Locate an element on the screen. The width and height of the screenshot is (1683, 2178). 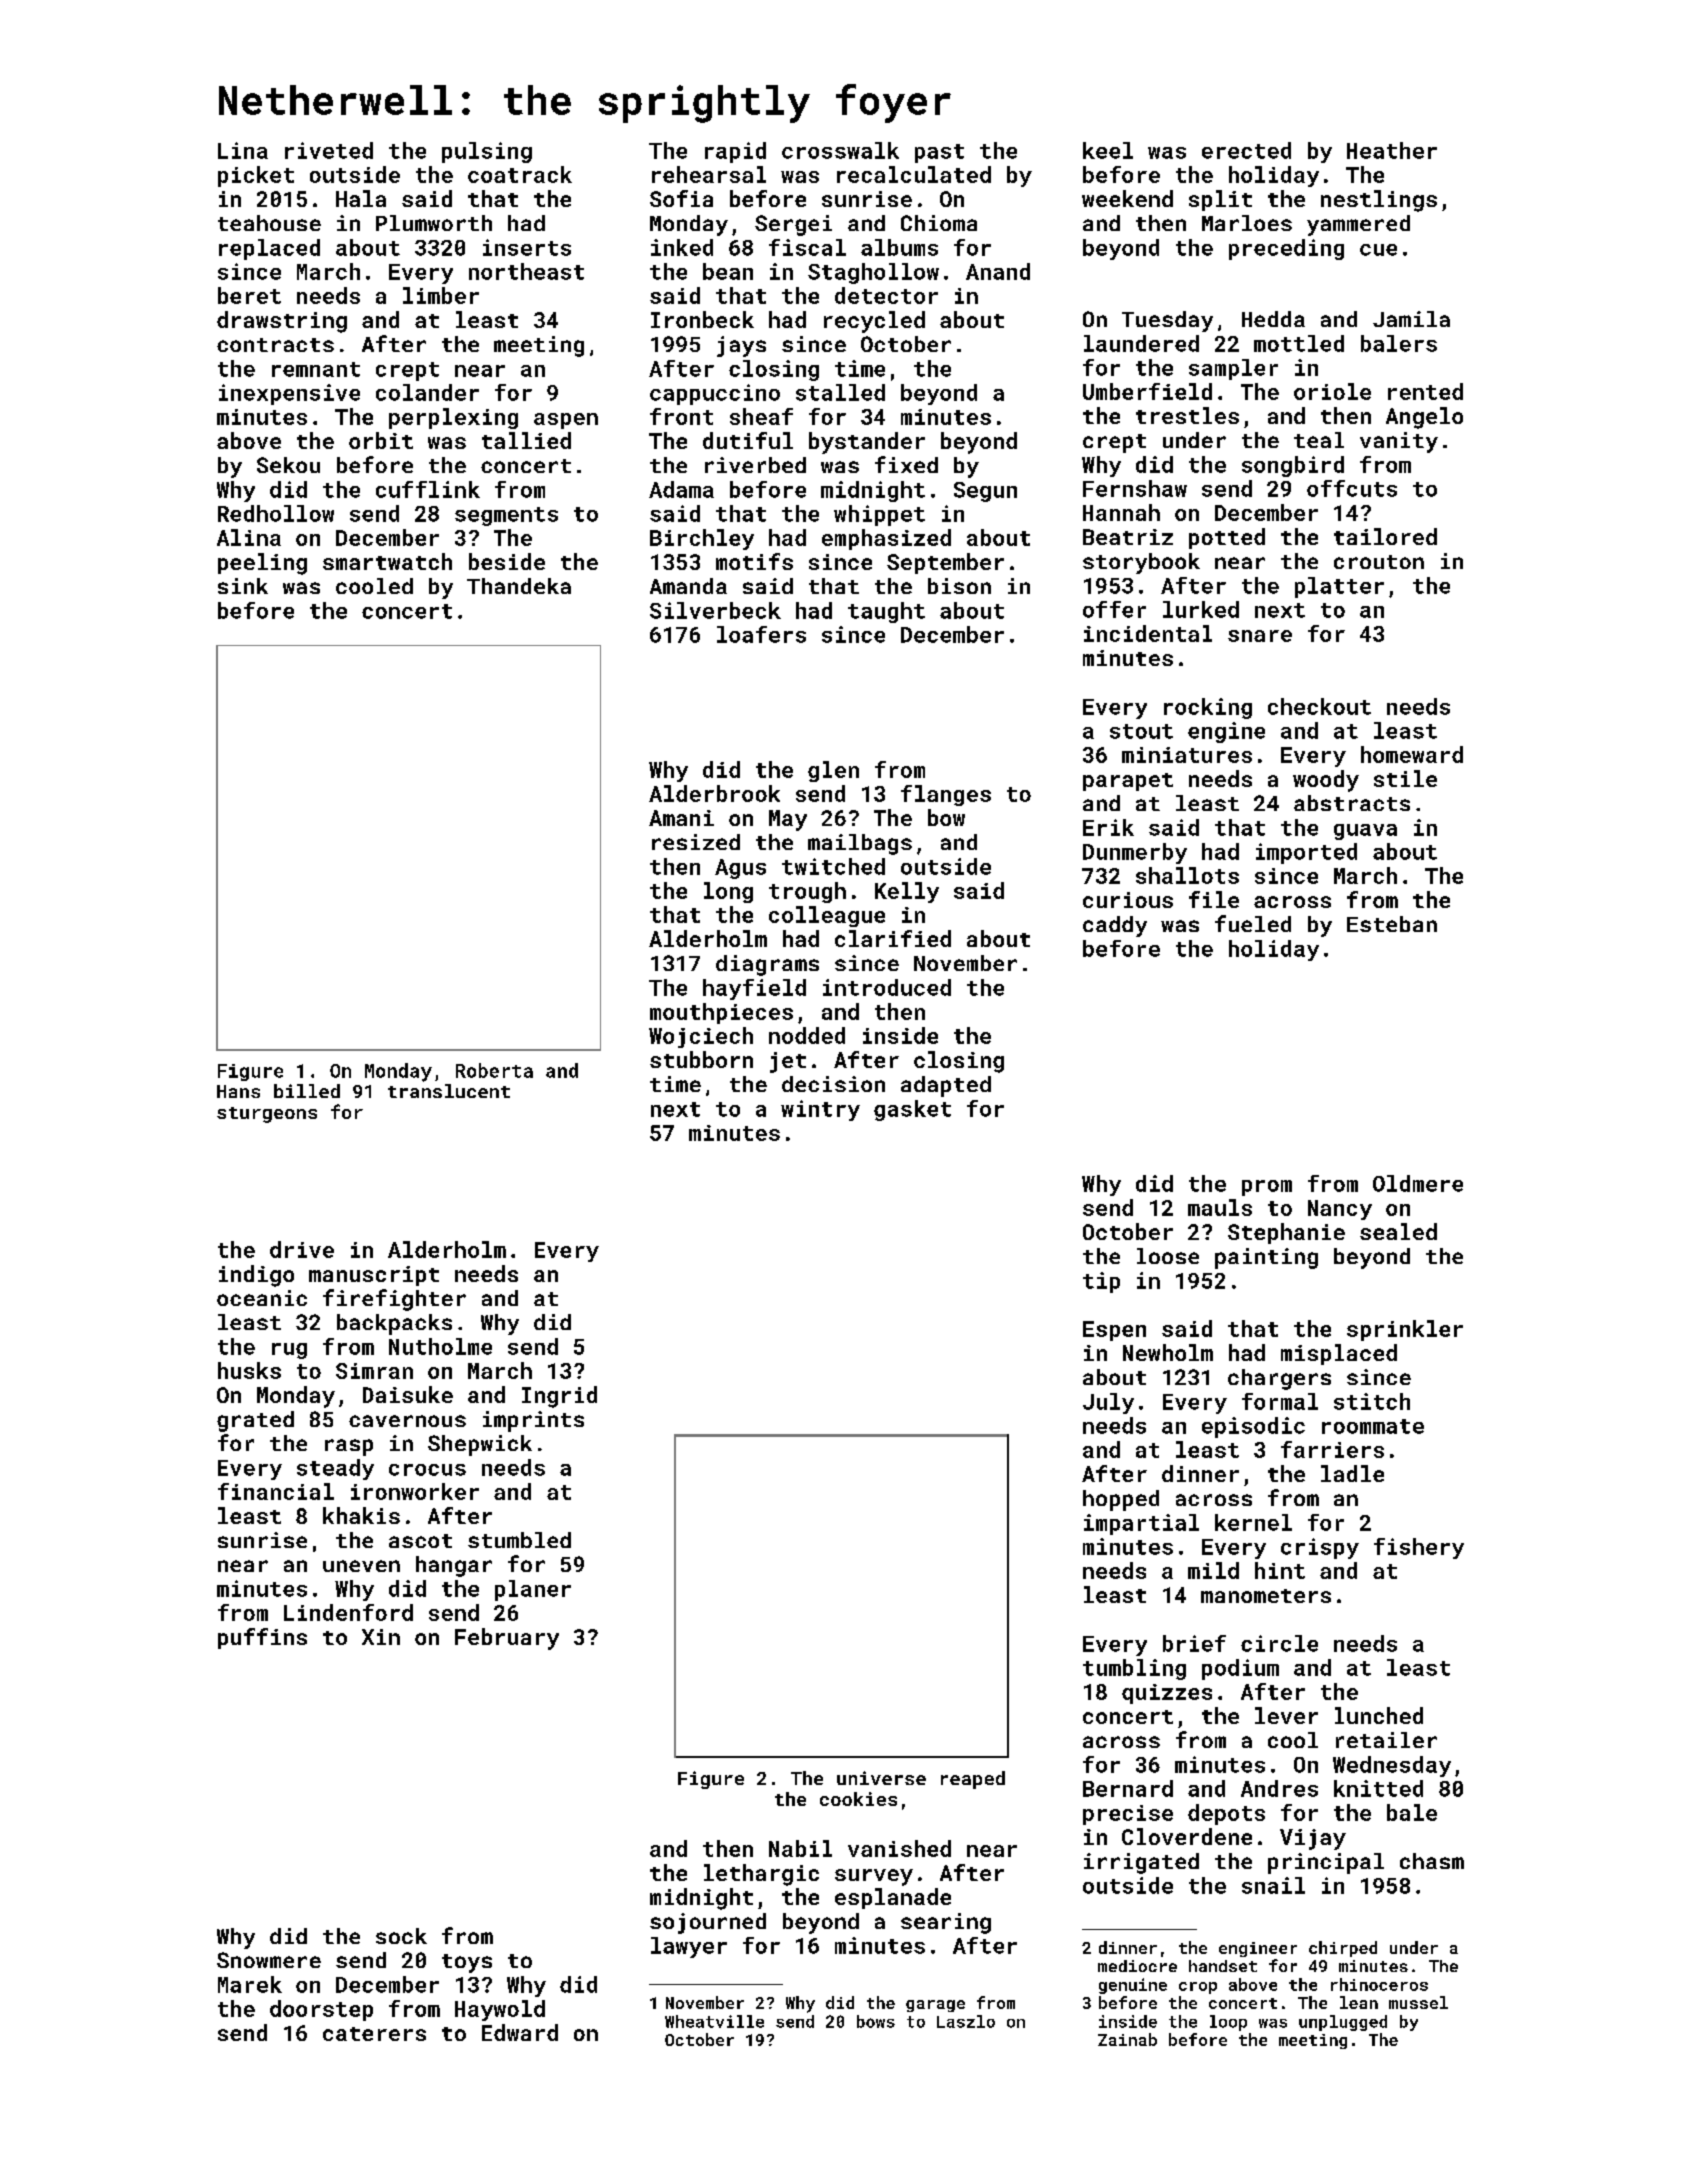
homeward is located at coordinates (1412, 754).
